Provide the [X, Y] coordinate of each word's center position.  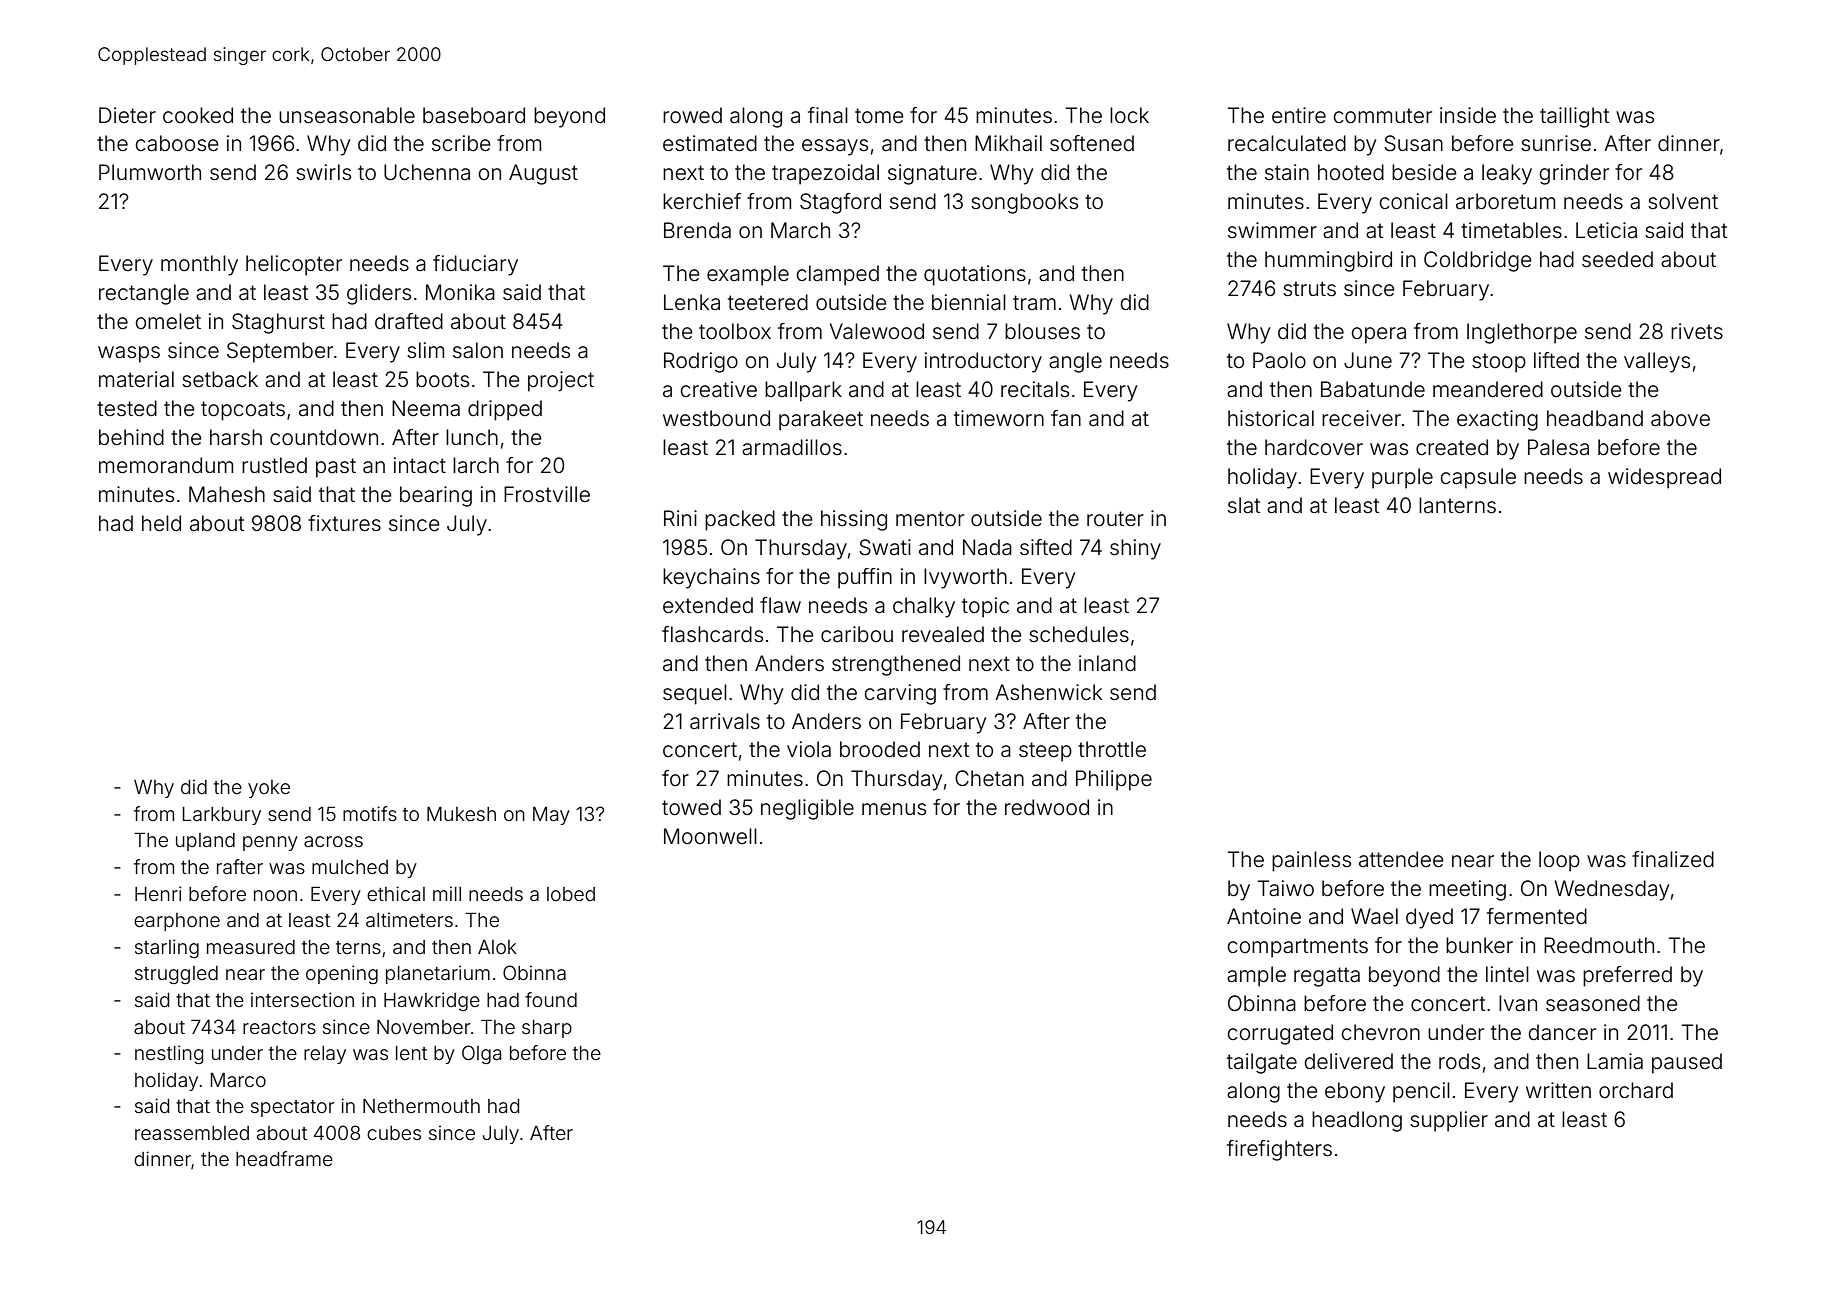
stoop [1499, 363]
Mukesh [461, 814]
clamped [838, 275]
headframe [284, 1158]
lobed [571, 894]
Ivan [1518, 1003]
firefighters [1279, 1150]
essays [835, 147]
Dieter [127, 115]
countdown [324, 437]
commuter [1383, 116]
